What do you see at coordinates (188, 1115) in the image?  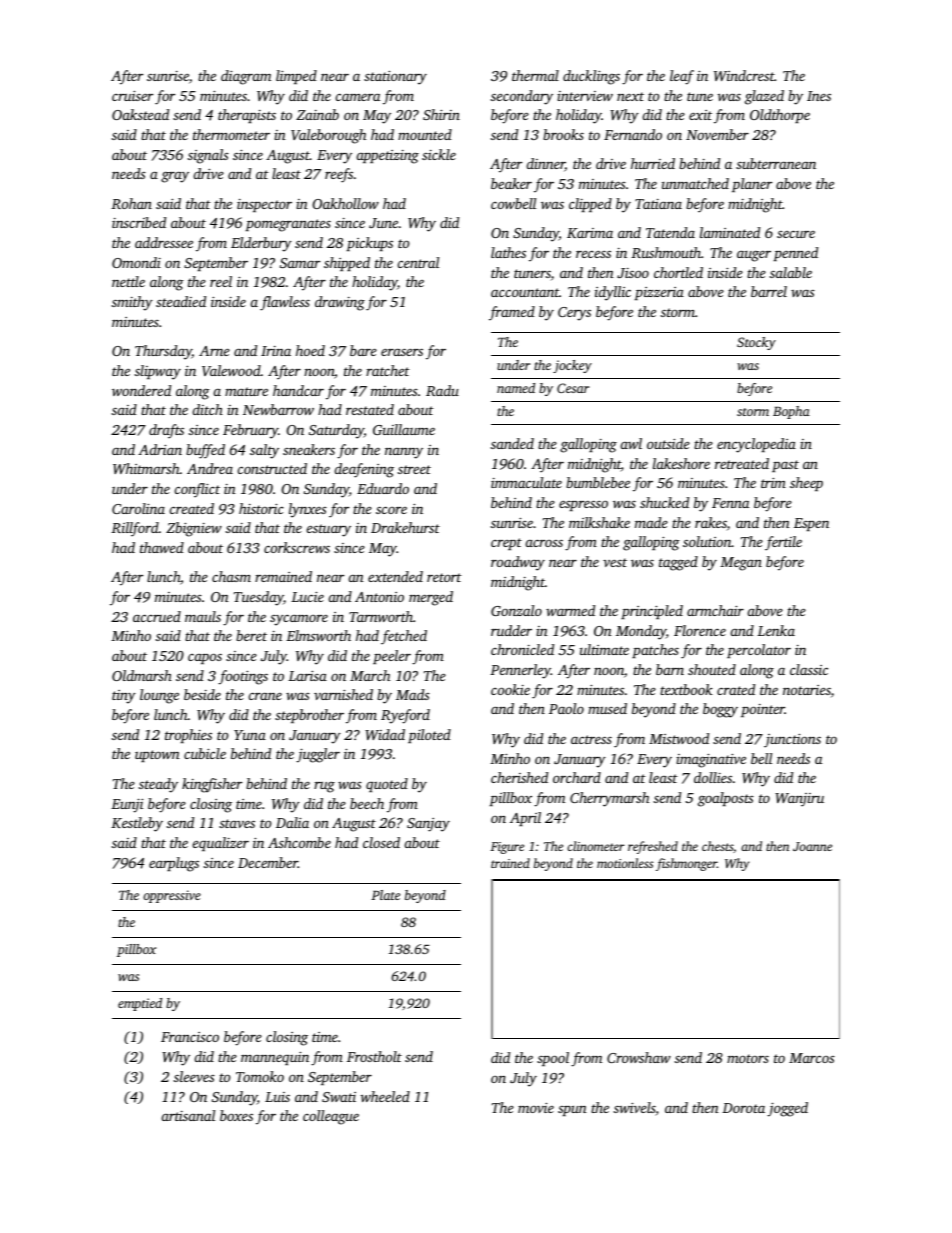 I see `artisanal` at bounding box center [188, 1115].
